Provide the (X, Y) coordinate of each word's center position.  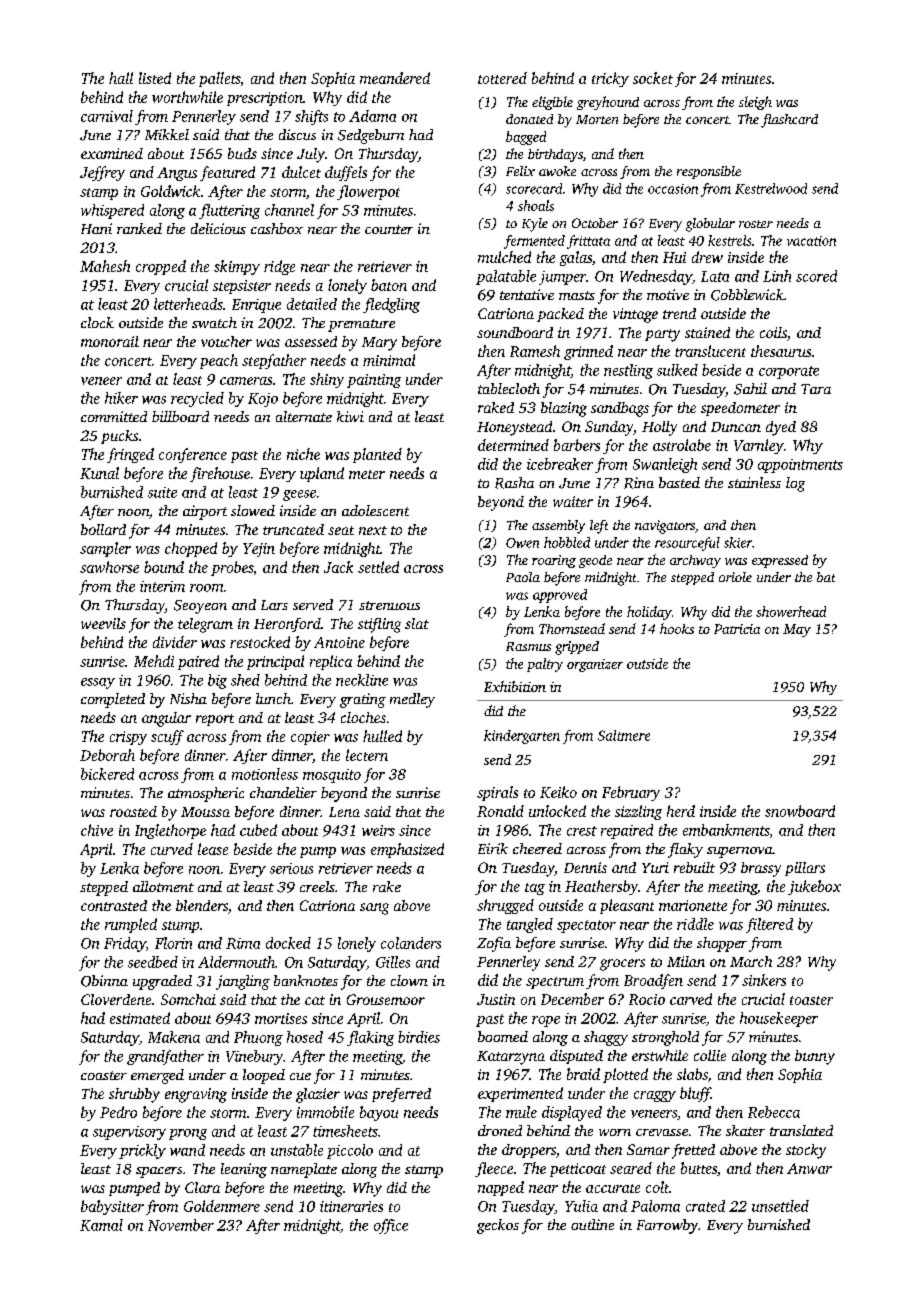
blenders (202, 905)
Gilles (393, 962)
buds (242, 153)
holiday (649, 613)
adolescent (375, 510)
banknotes (306, 980)
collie (710, 1055)
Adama (372, 116)
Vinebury (254, 1057)
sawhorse (109, 567)
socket (653, 78)
